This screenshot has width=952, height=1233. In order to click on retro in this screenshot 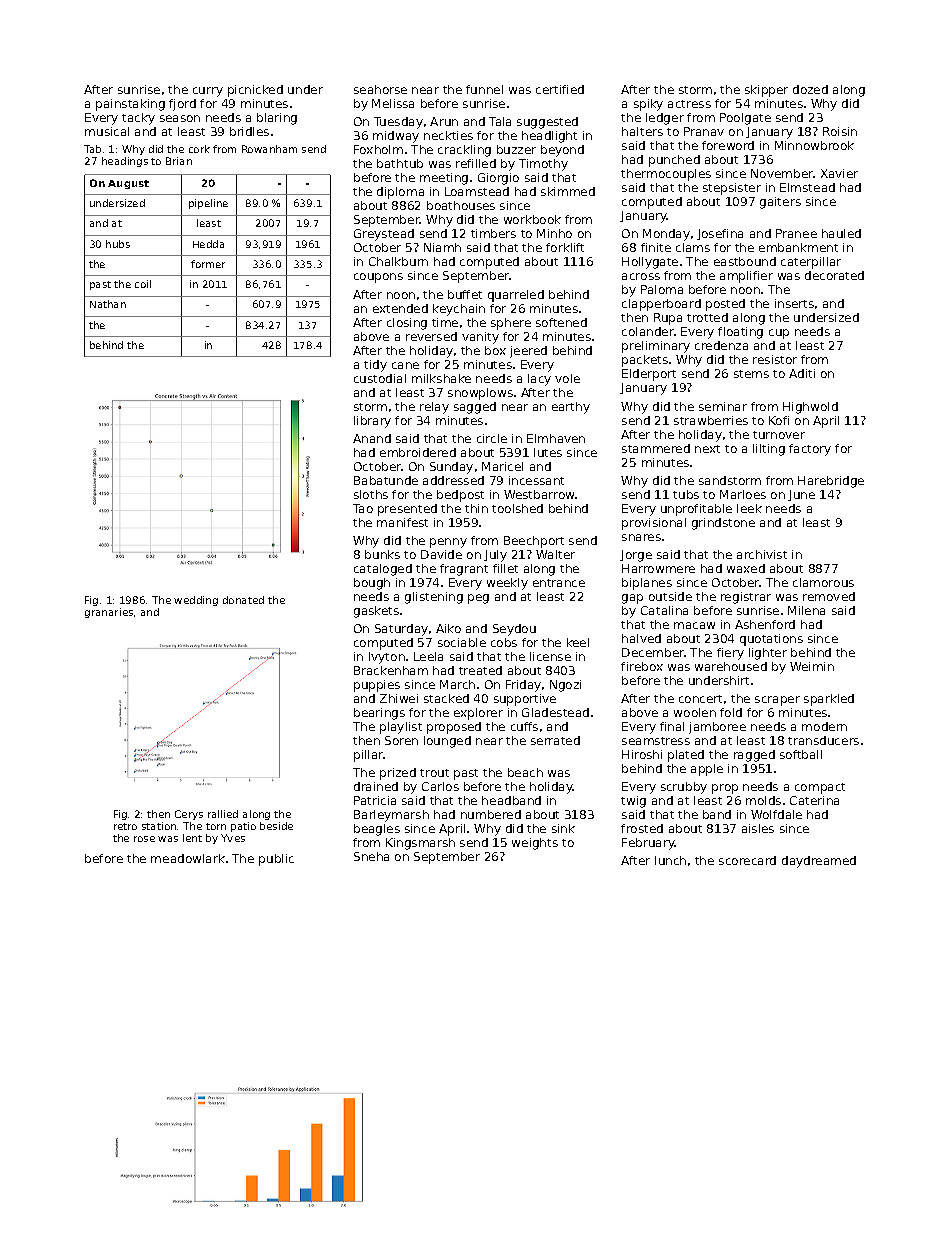, I will do `click(125, 826)`.
